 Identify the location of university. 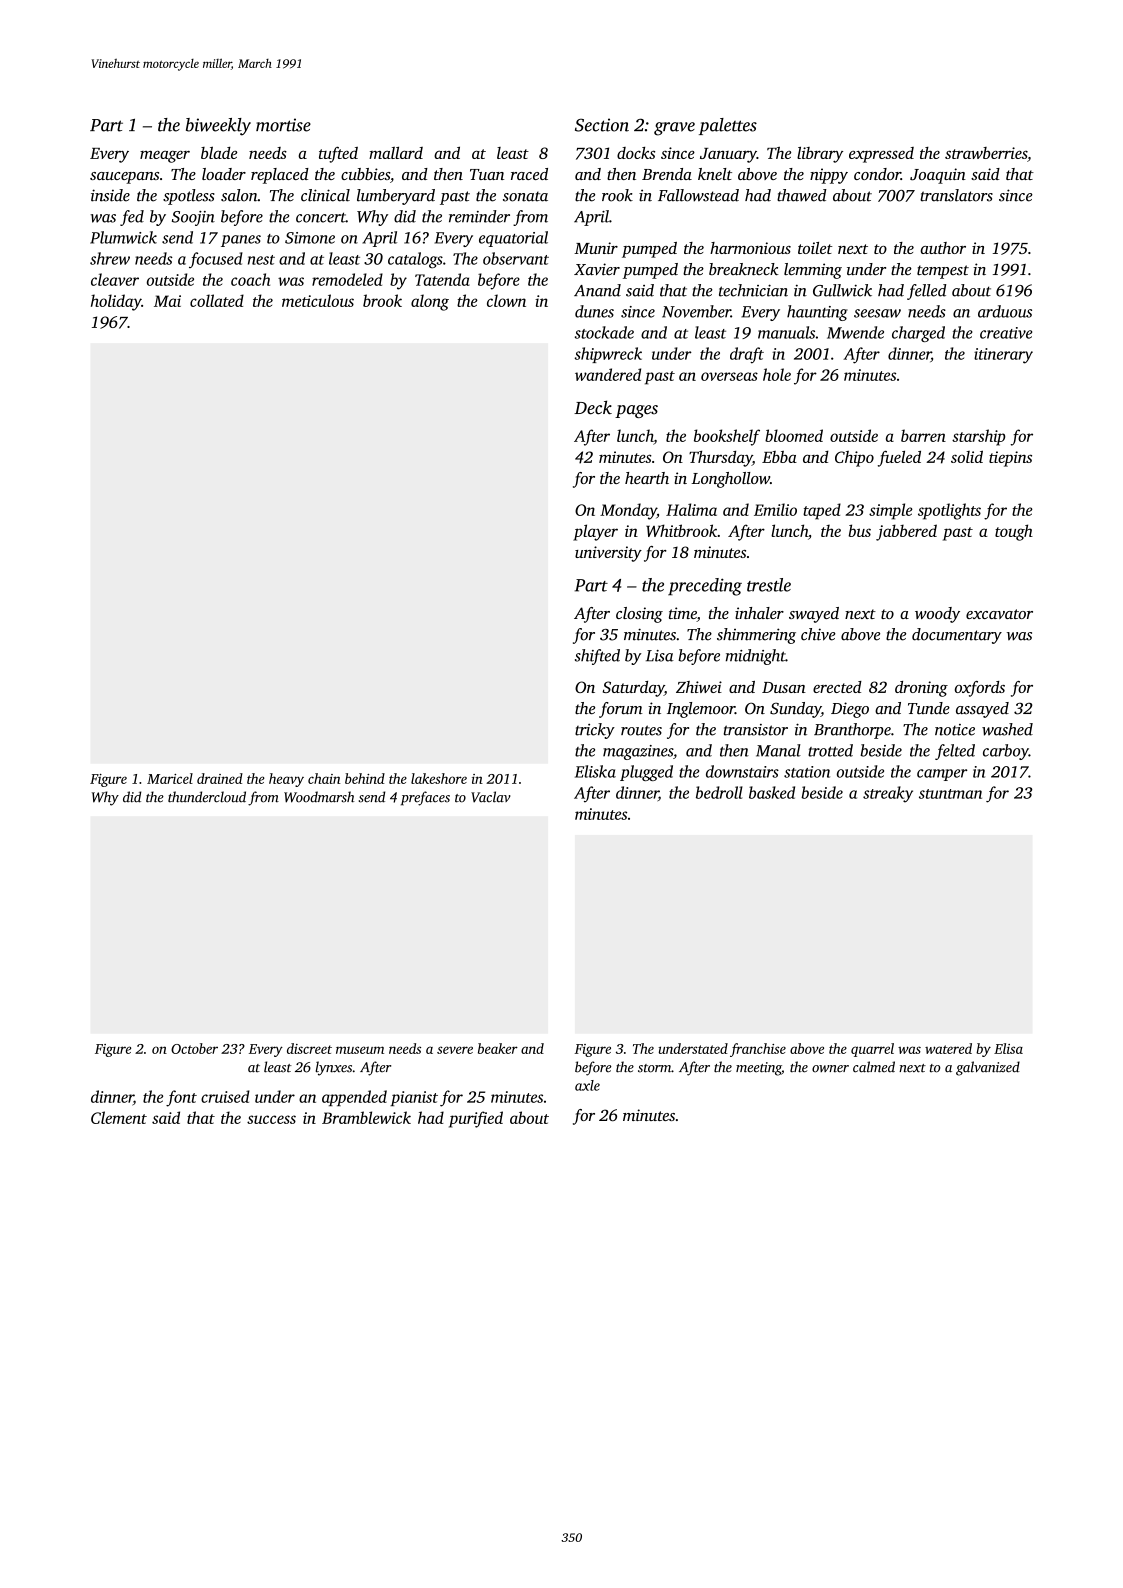
(608, 554).
